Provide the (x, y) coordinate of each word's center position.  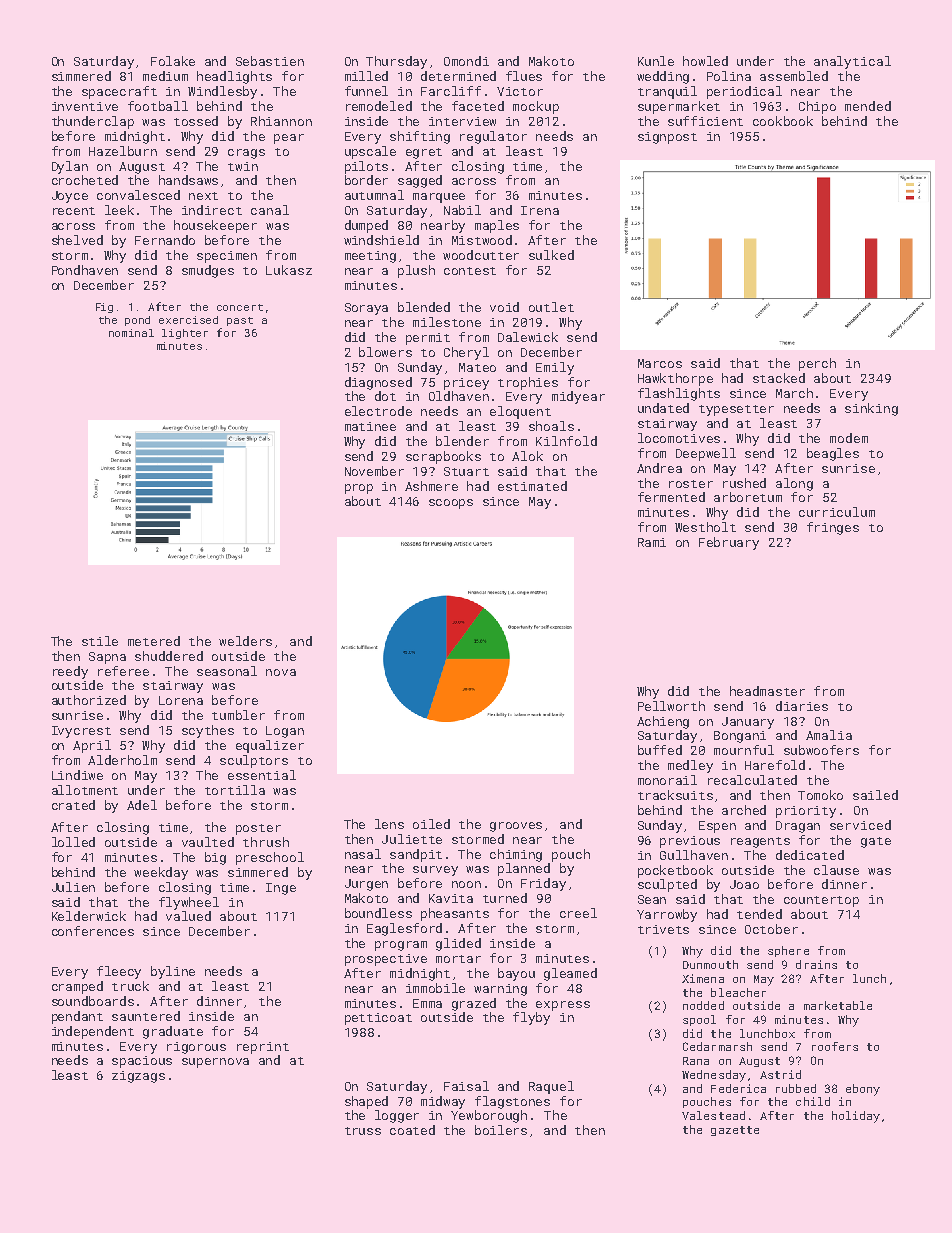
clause (836, 870)
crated (73, 805)
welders (245, 641)
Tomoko (820, 795)
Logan (285, 732)
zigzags (138, 1077)
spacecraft (119, 92)
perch (817, 364)
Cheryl (466, 353)
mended (868, 106)
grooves (516, 827)
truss (363, 1131)
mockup (536, 107)
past (240, 321)
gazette (735, 1131)
